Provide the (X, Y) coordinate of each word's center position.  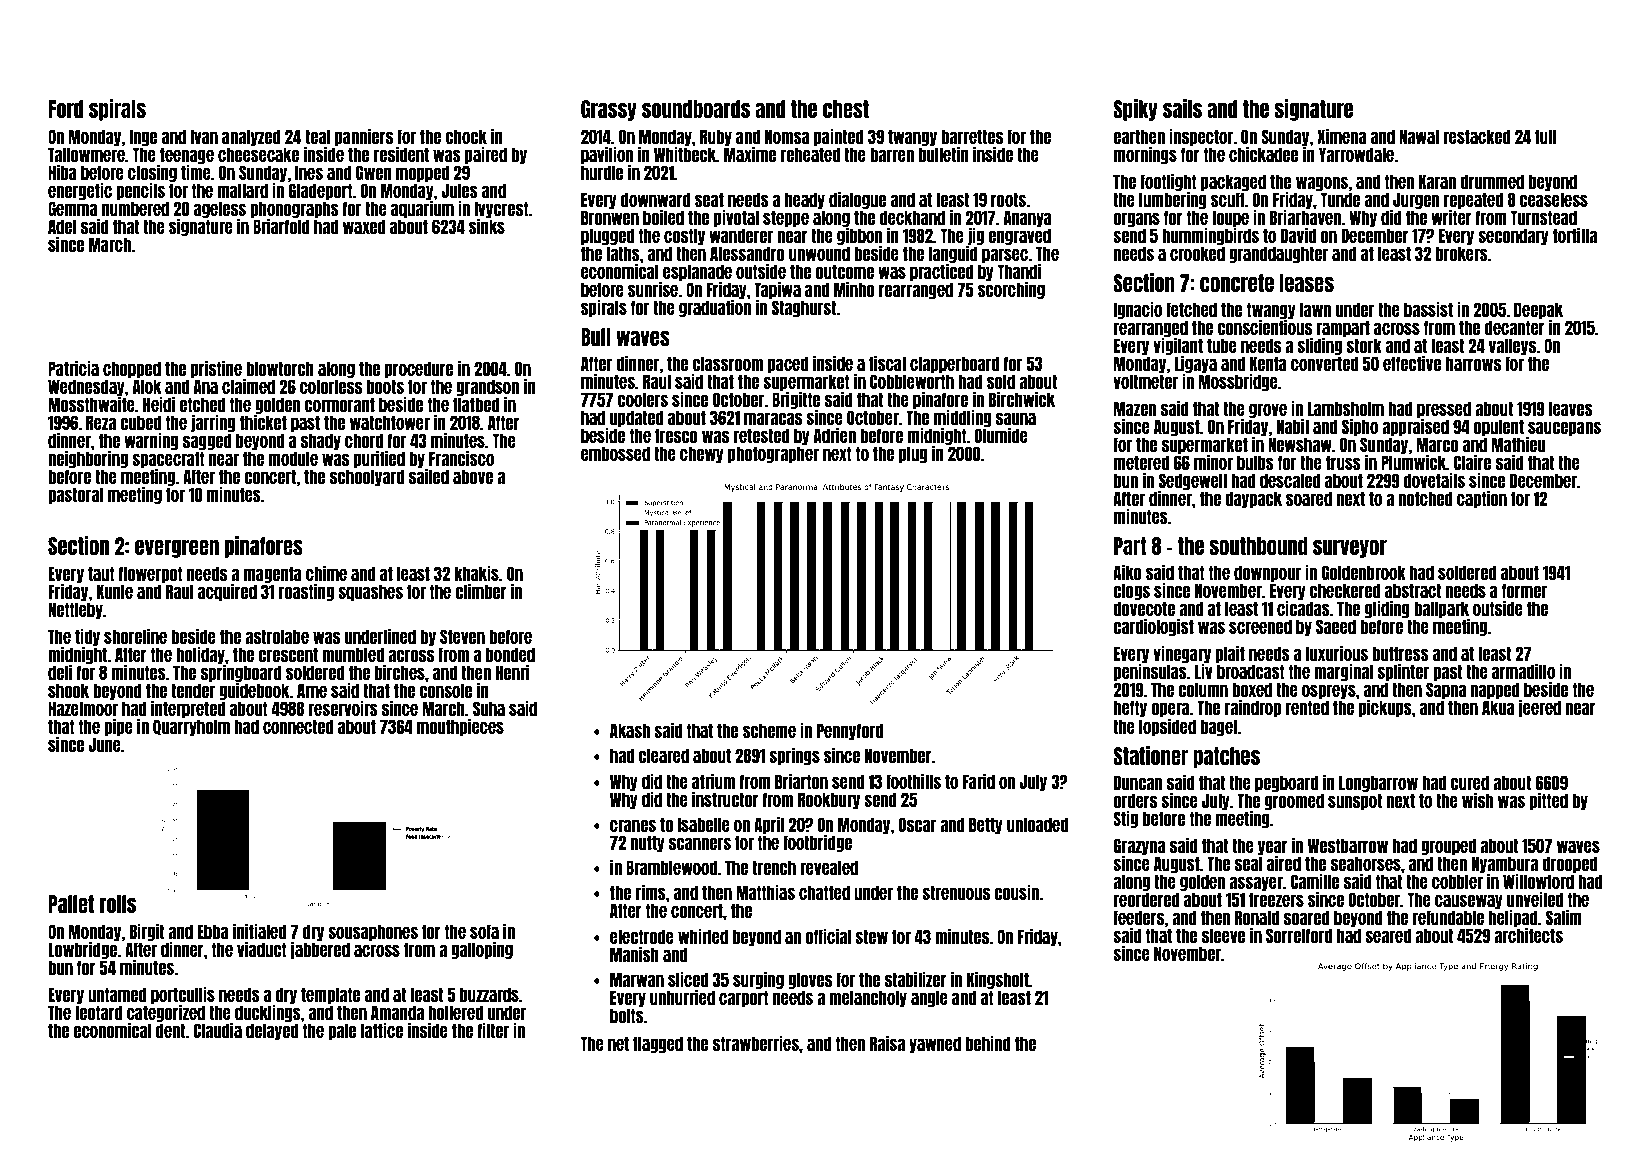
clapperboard (954, 364)
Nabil (1293, 426)
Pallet (71, 904)
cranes (633, 825)
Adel (62, 226)
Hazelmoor (83, 708)
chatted (824, 892)
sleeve (1223, 935)
